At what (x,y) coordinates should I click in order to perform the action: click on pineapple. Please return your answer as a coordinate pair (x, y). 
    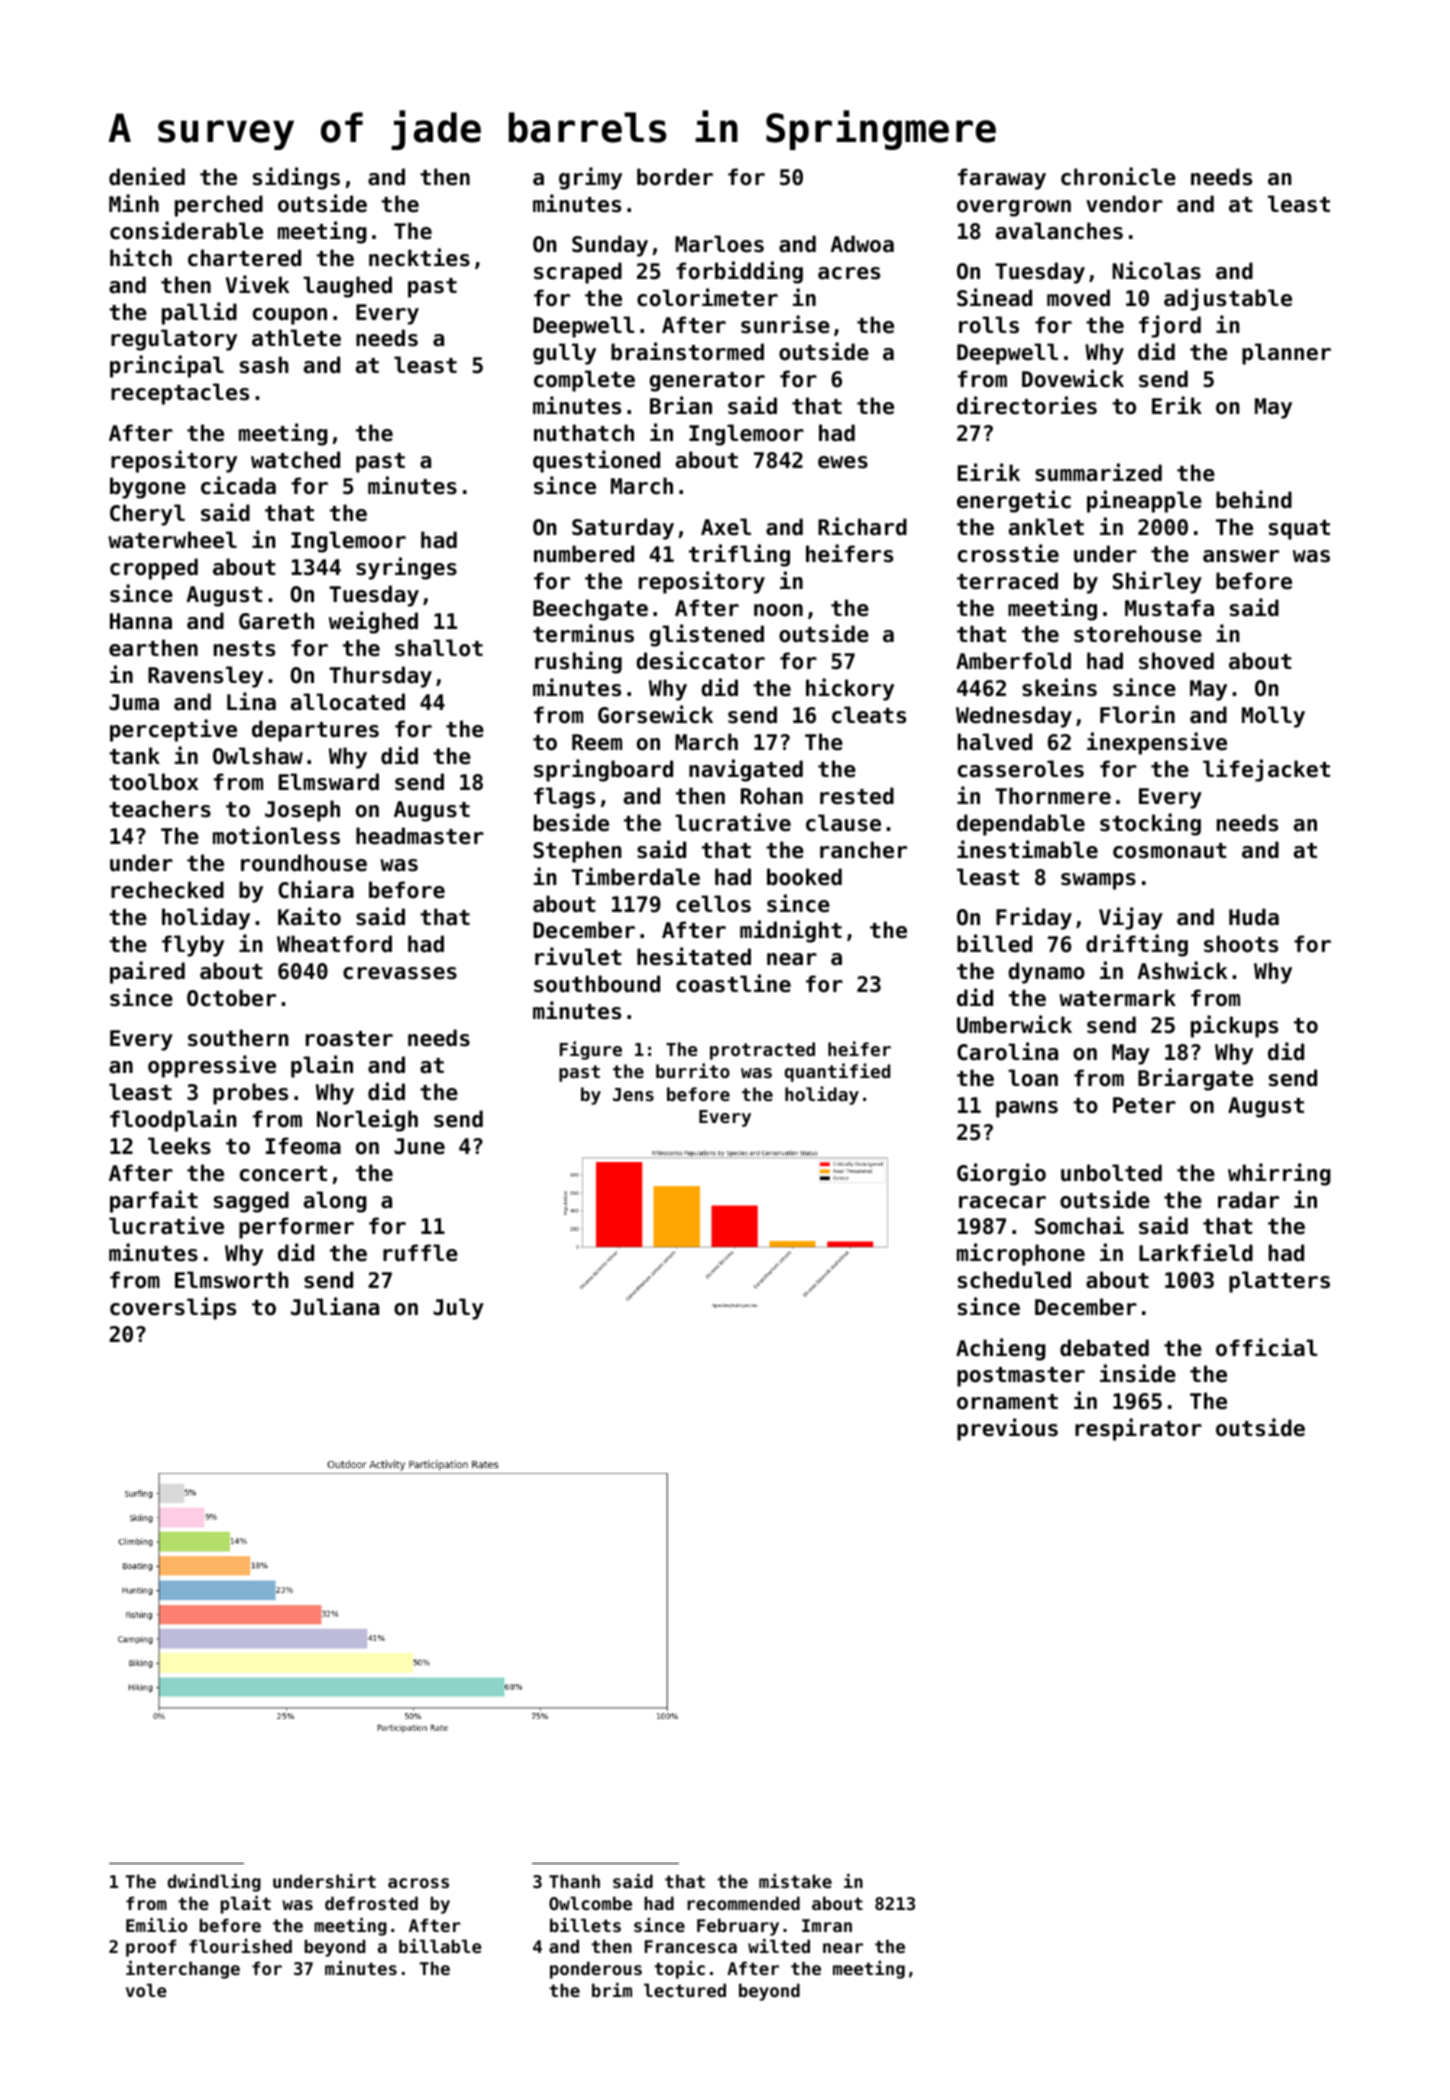
    Looking at the image, I should click on (1144, 501).
